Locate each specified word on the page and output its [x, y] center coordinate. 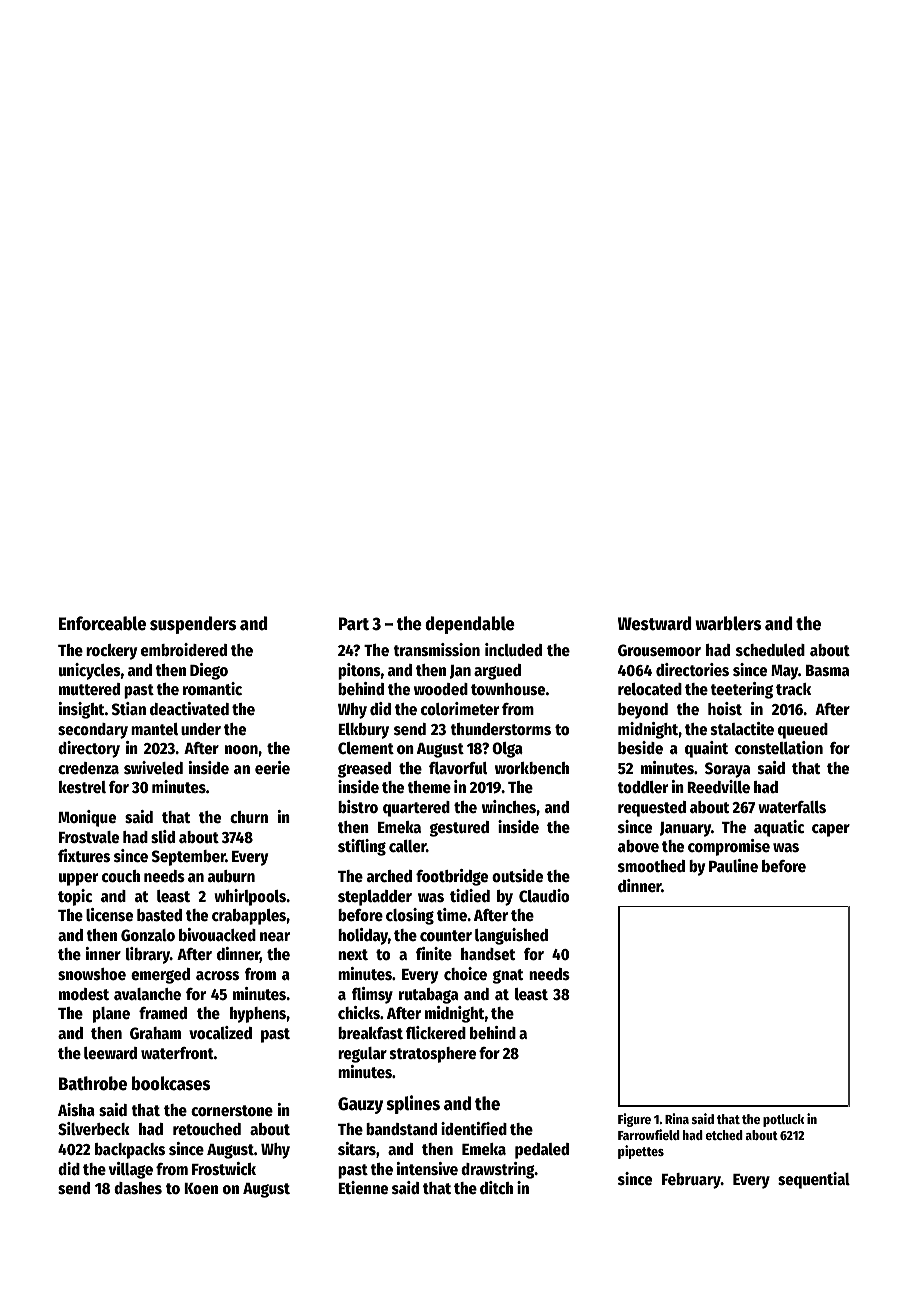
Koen [201, 1189]
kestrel [82, 787]
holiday [363, 936]
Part [354, 624]
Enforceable [102, 623]
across [217, 976]
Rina [677, 1118]
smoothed [651, 866]
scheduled [770, 650]
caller [407, 846]
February [691, 1181]
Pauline [733, 866]
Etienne [363, 1188]
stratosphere [433, 1055]
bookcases [171, 1083]
